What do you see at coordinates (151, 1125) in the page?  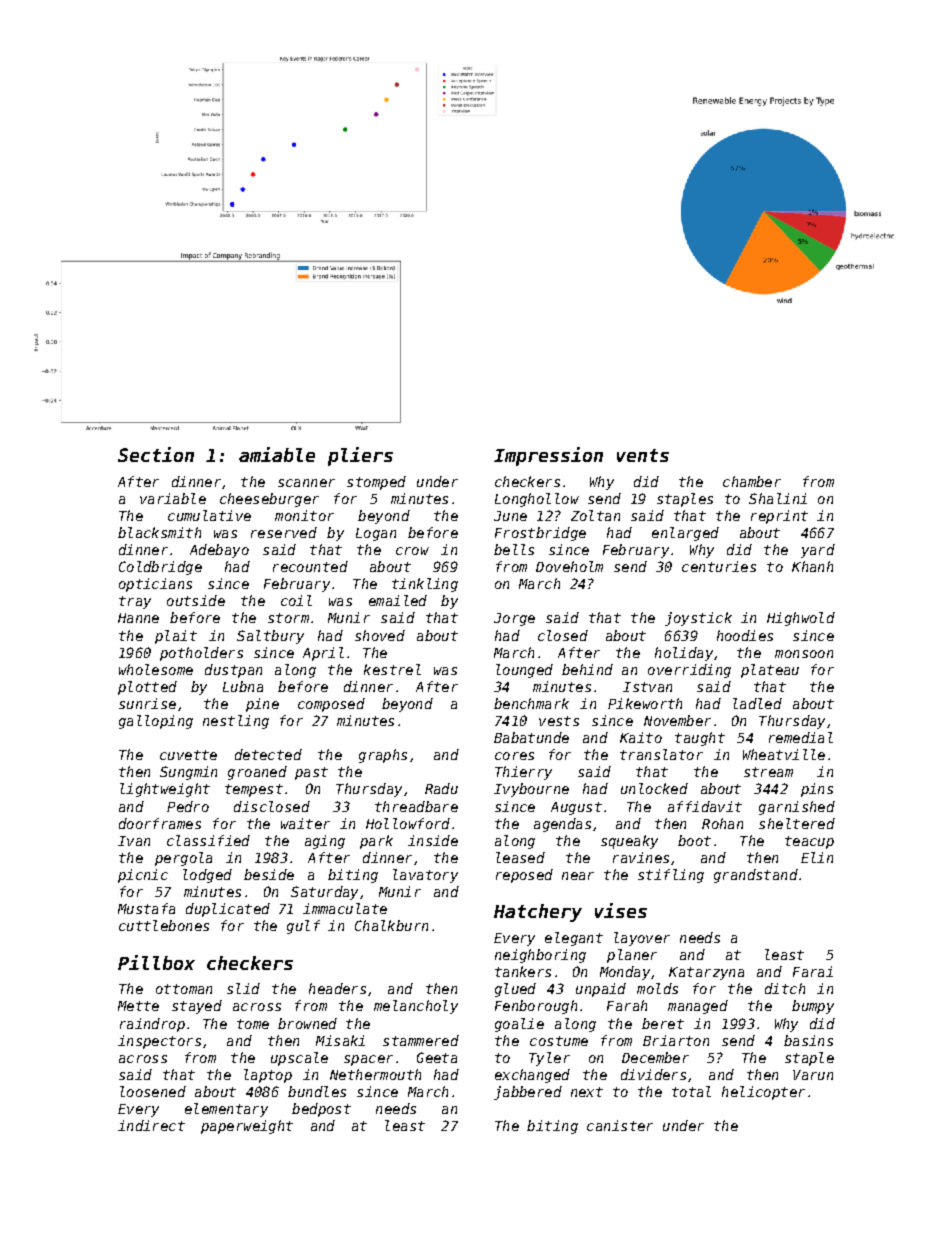 I see `indirect` at bounding box center [151, 1125].
